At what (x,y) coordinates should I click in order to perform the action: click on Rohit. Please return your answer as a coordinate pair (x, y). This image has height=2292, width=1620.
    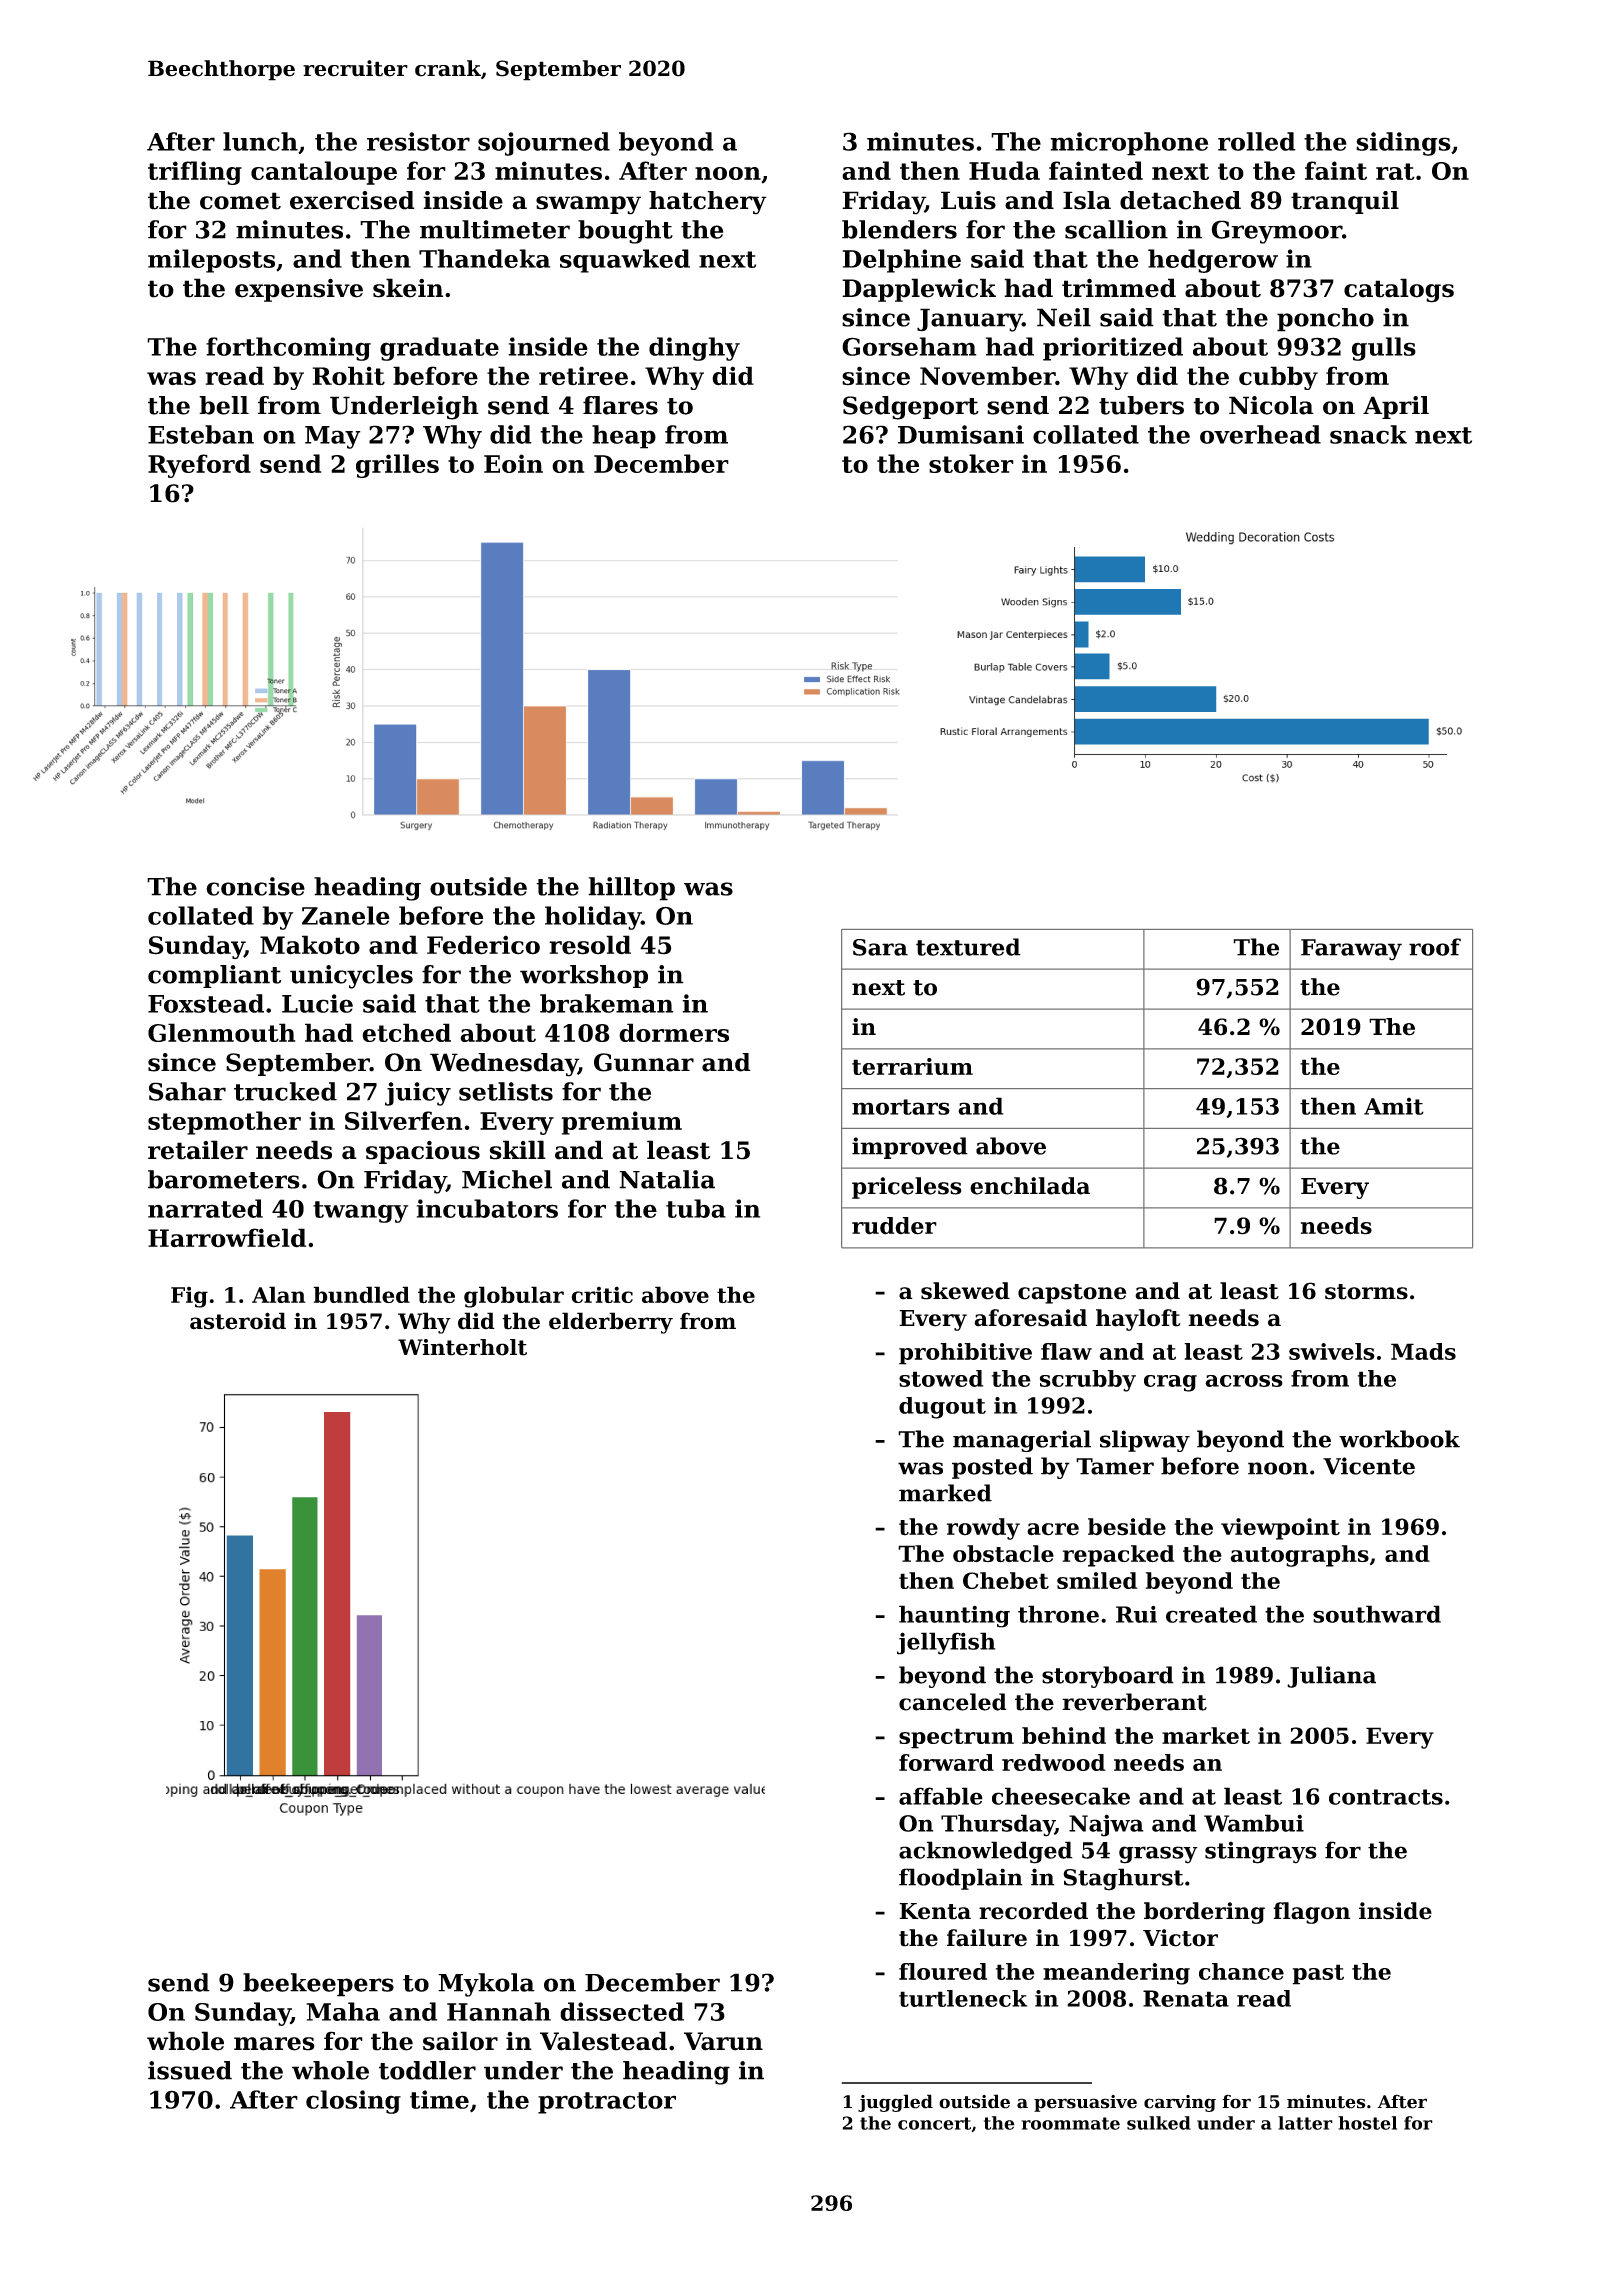
    Looking at the image, I should click on (349, 376).
